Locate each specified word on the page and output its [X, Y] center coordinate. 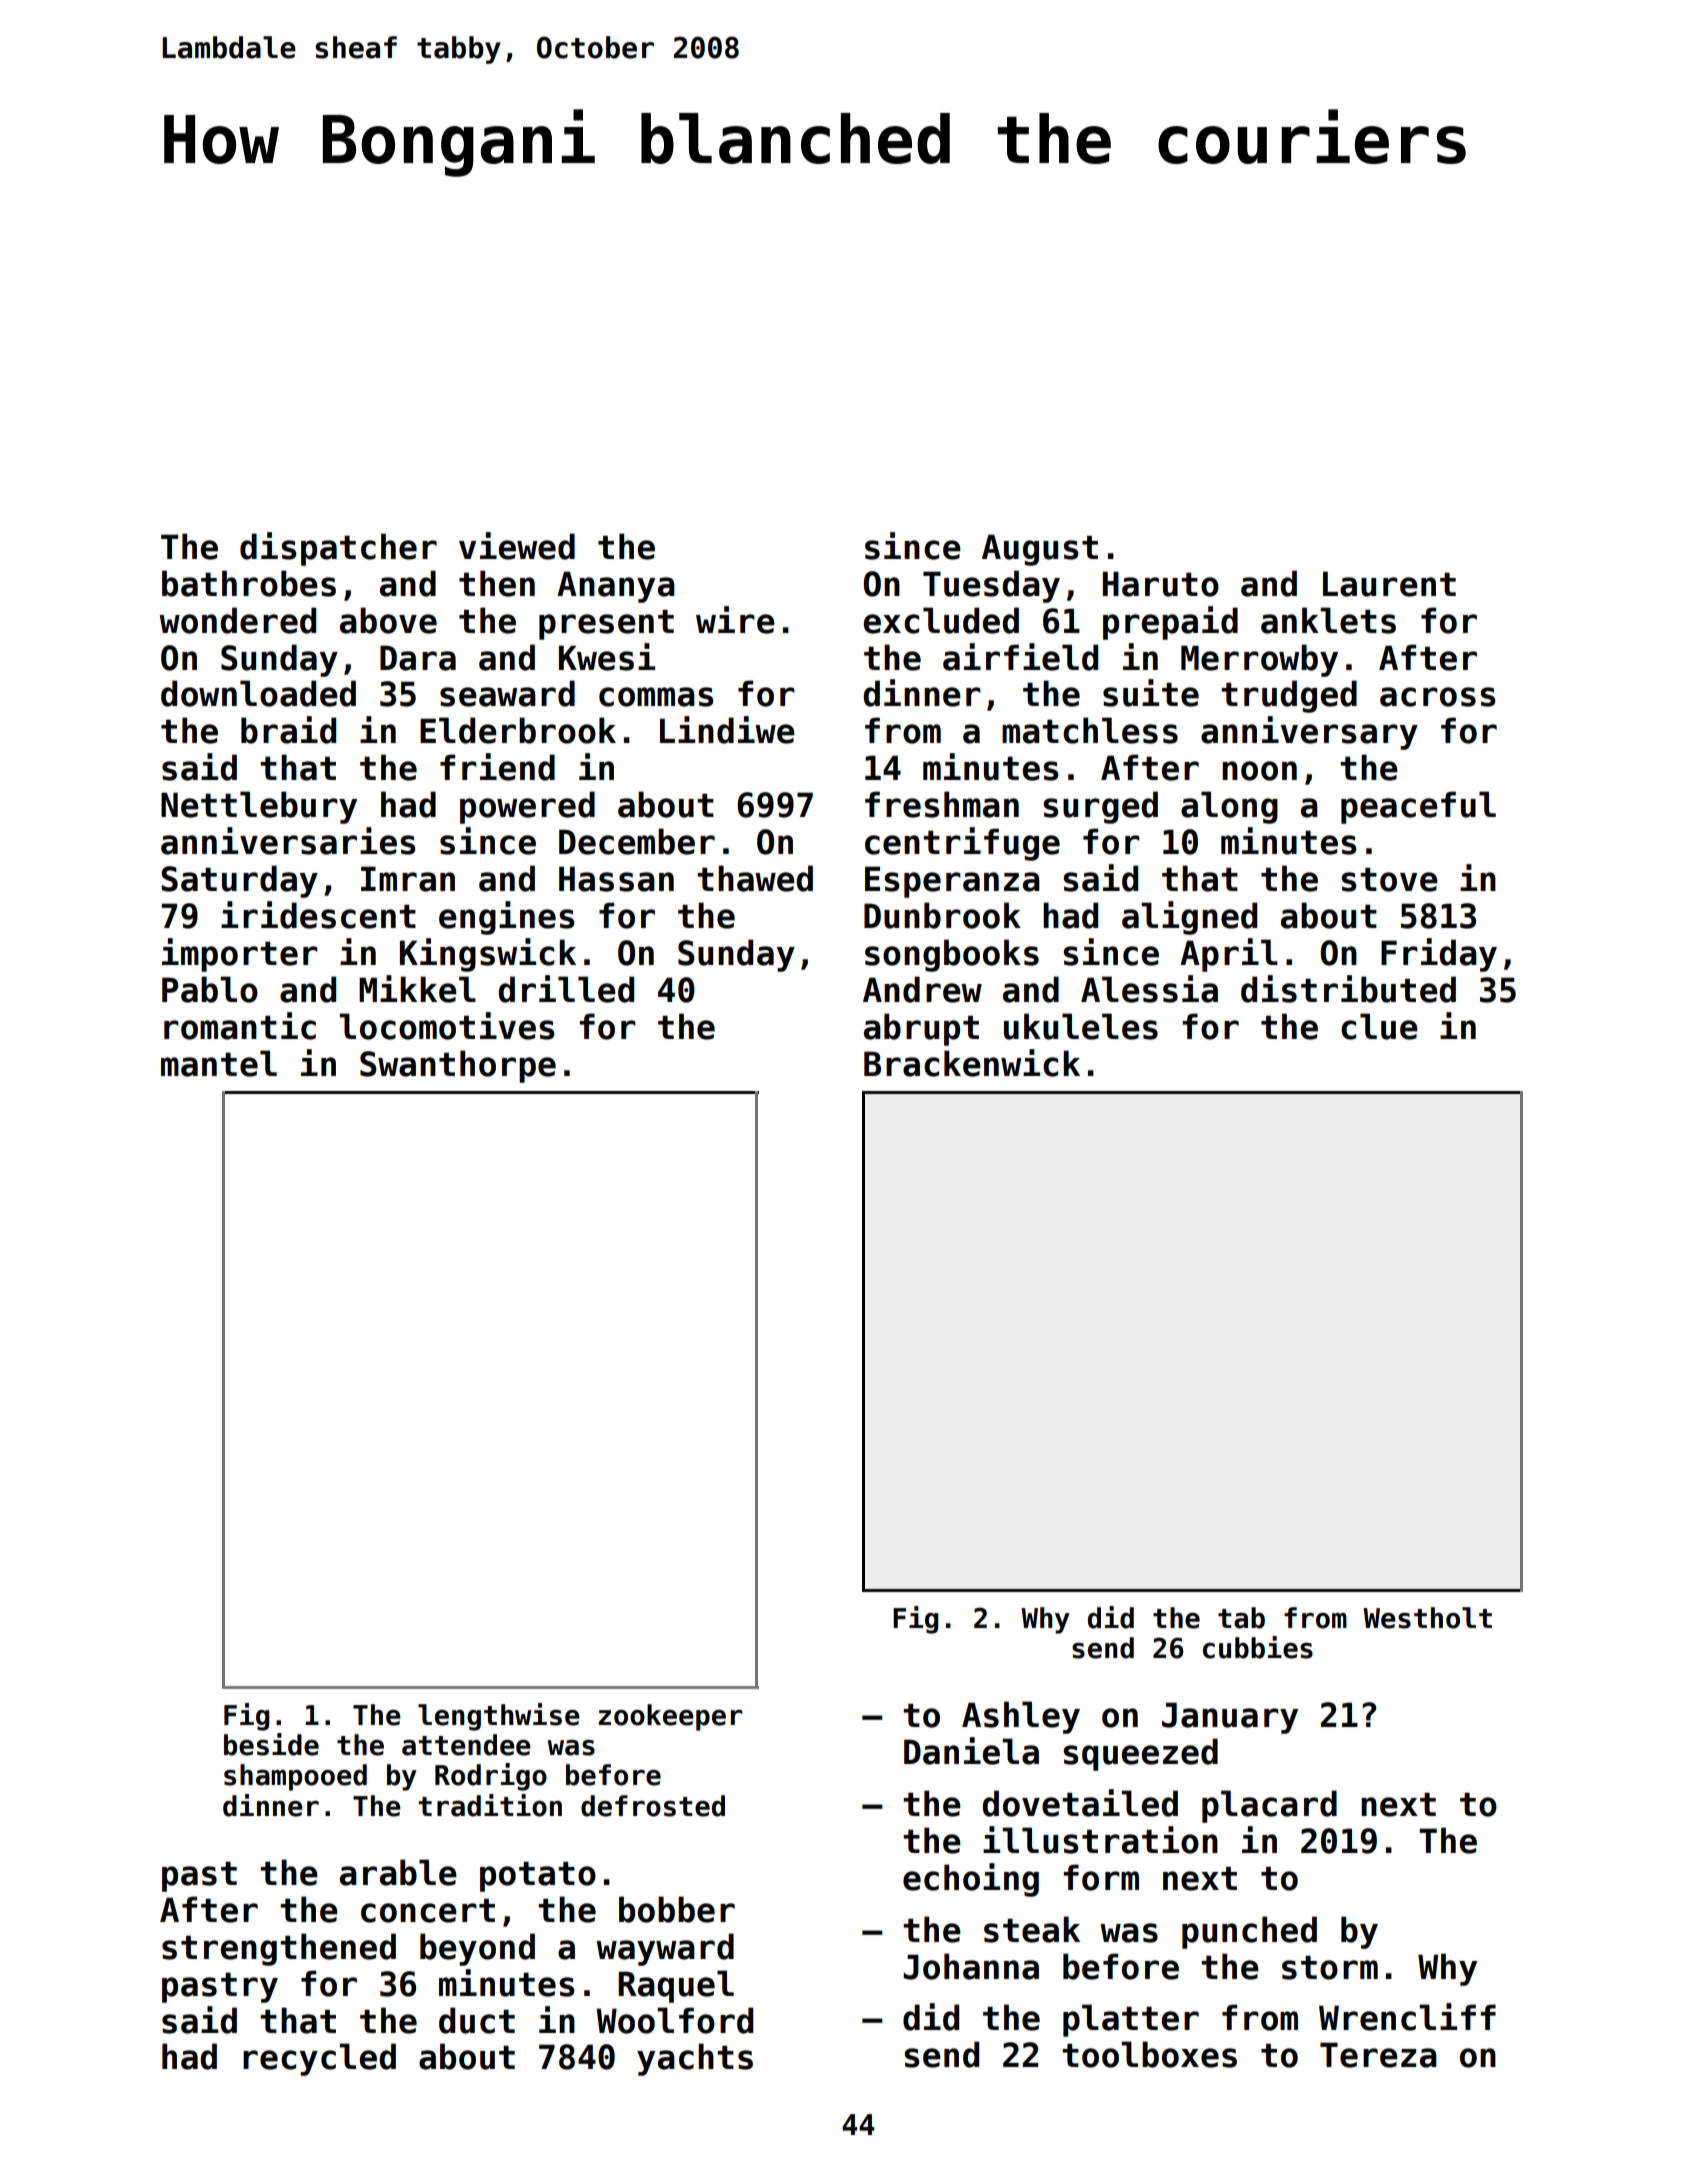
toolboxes [1149, 2054]
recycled [319, 2059]
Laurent [1389, 584]
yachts [695, 2059]
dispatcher [338, 549]
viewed [517, 546]
